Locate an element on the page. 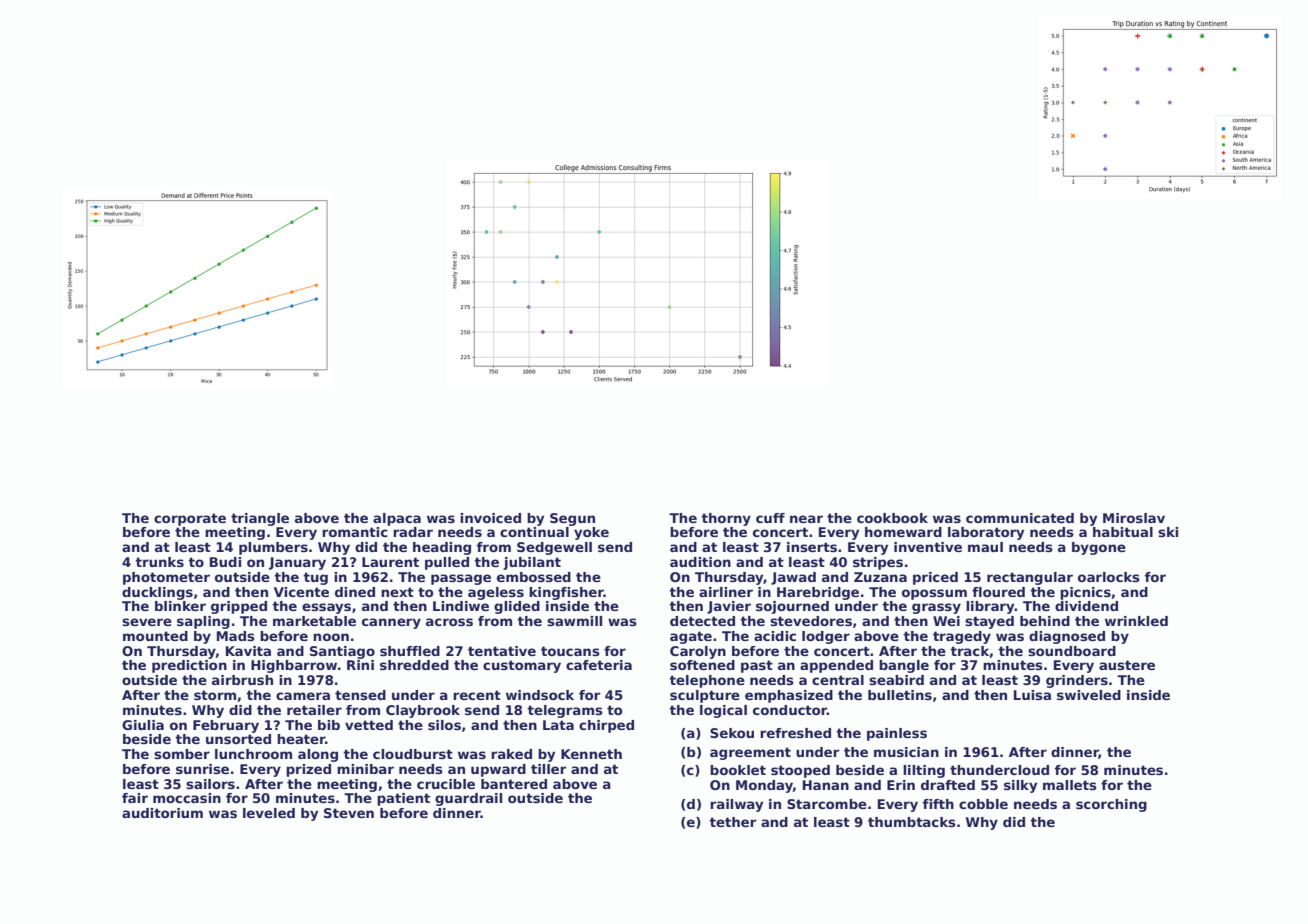 The image size is (1308, 924). floured is located at coordinates (998, 592).
